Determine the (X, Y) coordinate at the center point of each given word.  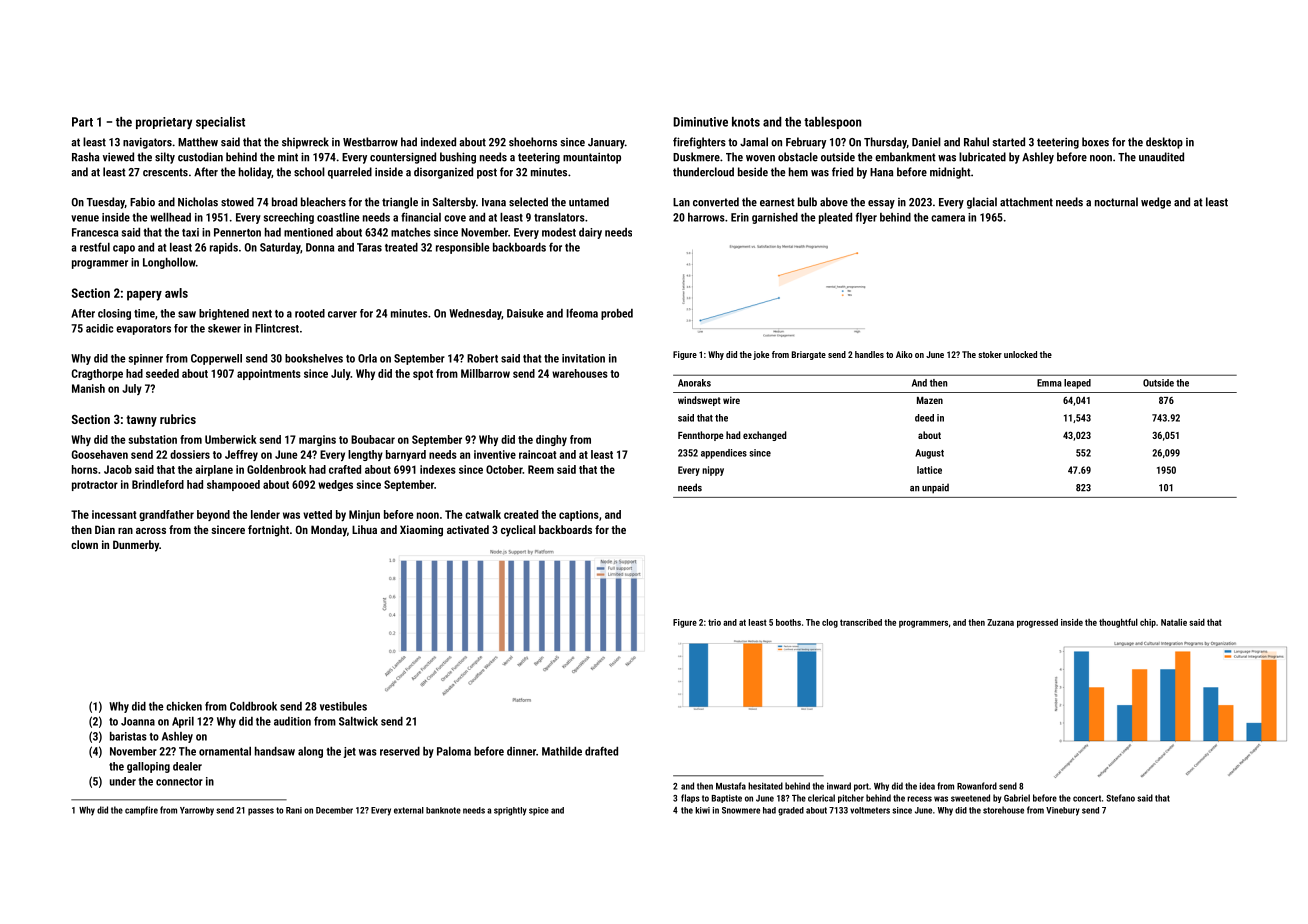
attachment (1026, 202)
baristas (128, 736)
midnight (950, 173)
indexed (438, 142)
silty (165, 158)
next (262, 314)
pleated (835, 218)
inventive (495, 454)
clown (84, 544)
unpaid (935, 488)
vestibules (343, 706)
